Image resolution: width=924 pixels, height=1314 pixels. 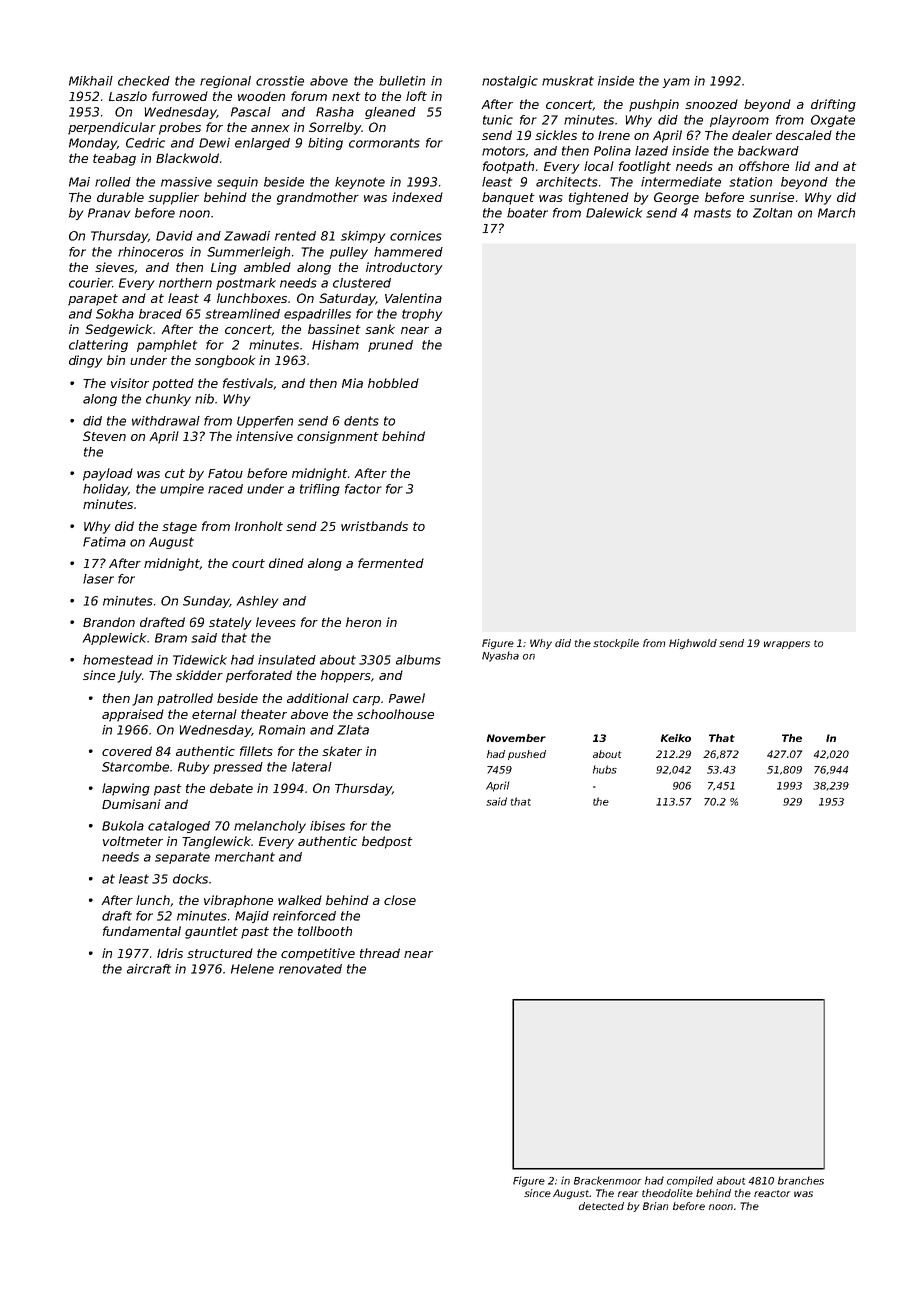 What do you see at coordinates (676, 738) in the page?
I see `Keiko` at bounding box center [676, 738].
